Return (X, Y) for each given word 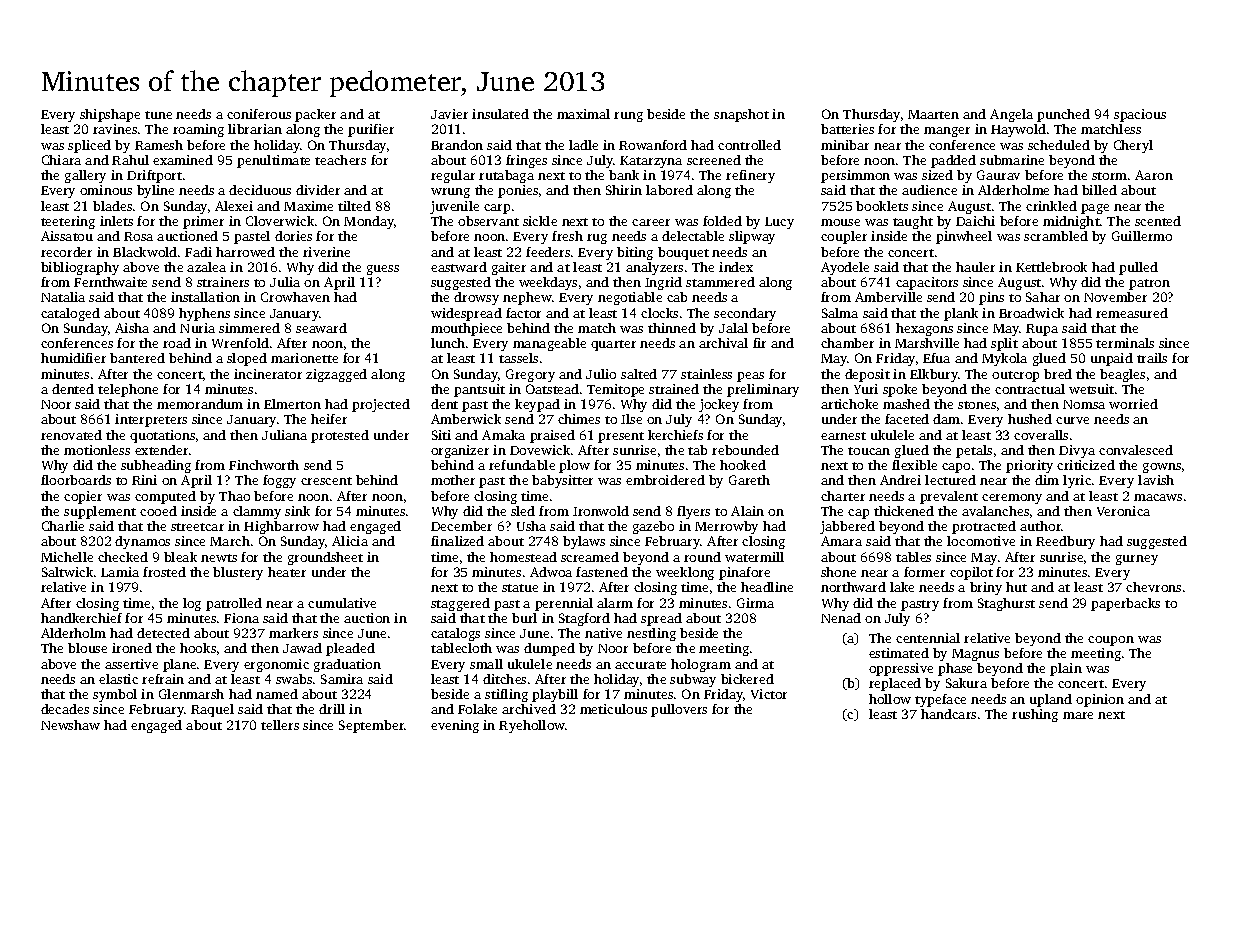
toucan (869, 451)
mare (1078, 715)
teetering (68, 222)
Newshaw (70, 725)
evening (455, 726)
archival (723, 343)
